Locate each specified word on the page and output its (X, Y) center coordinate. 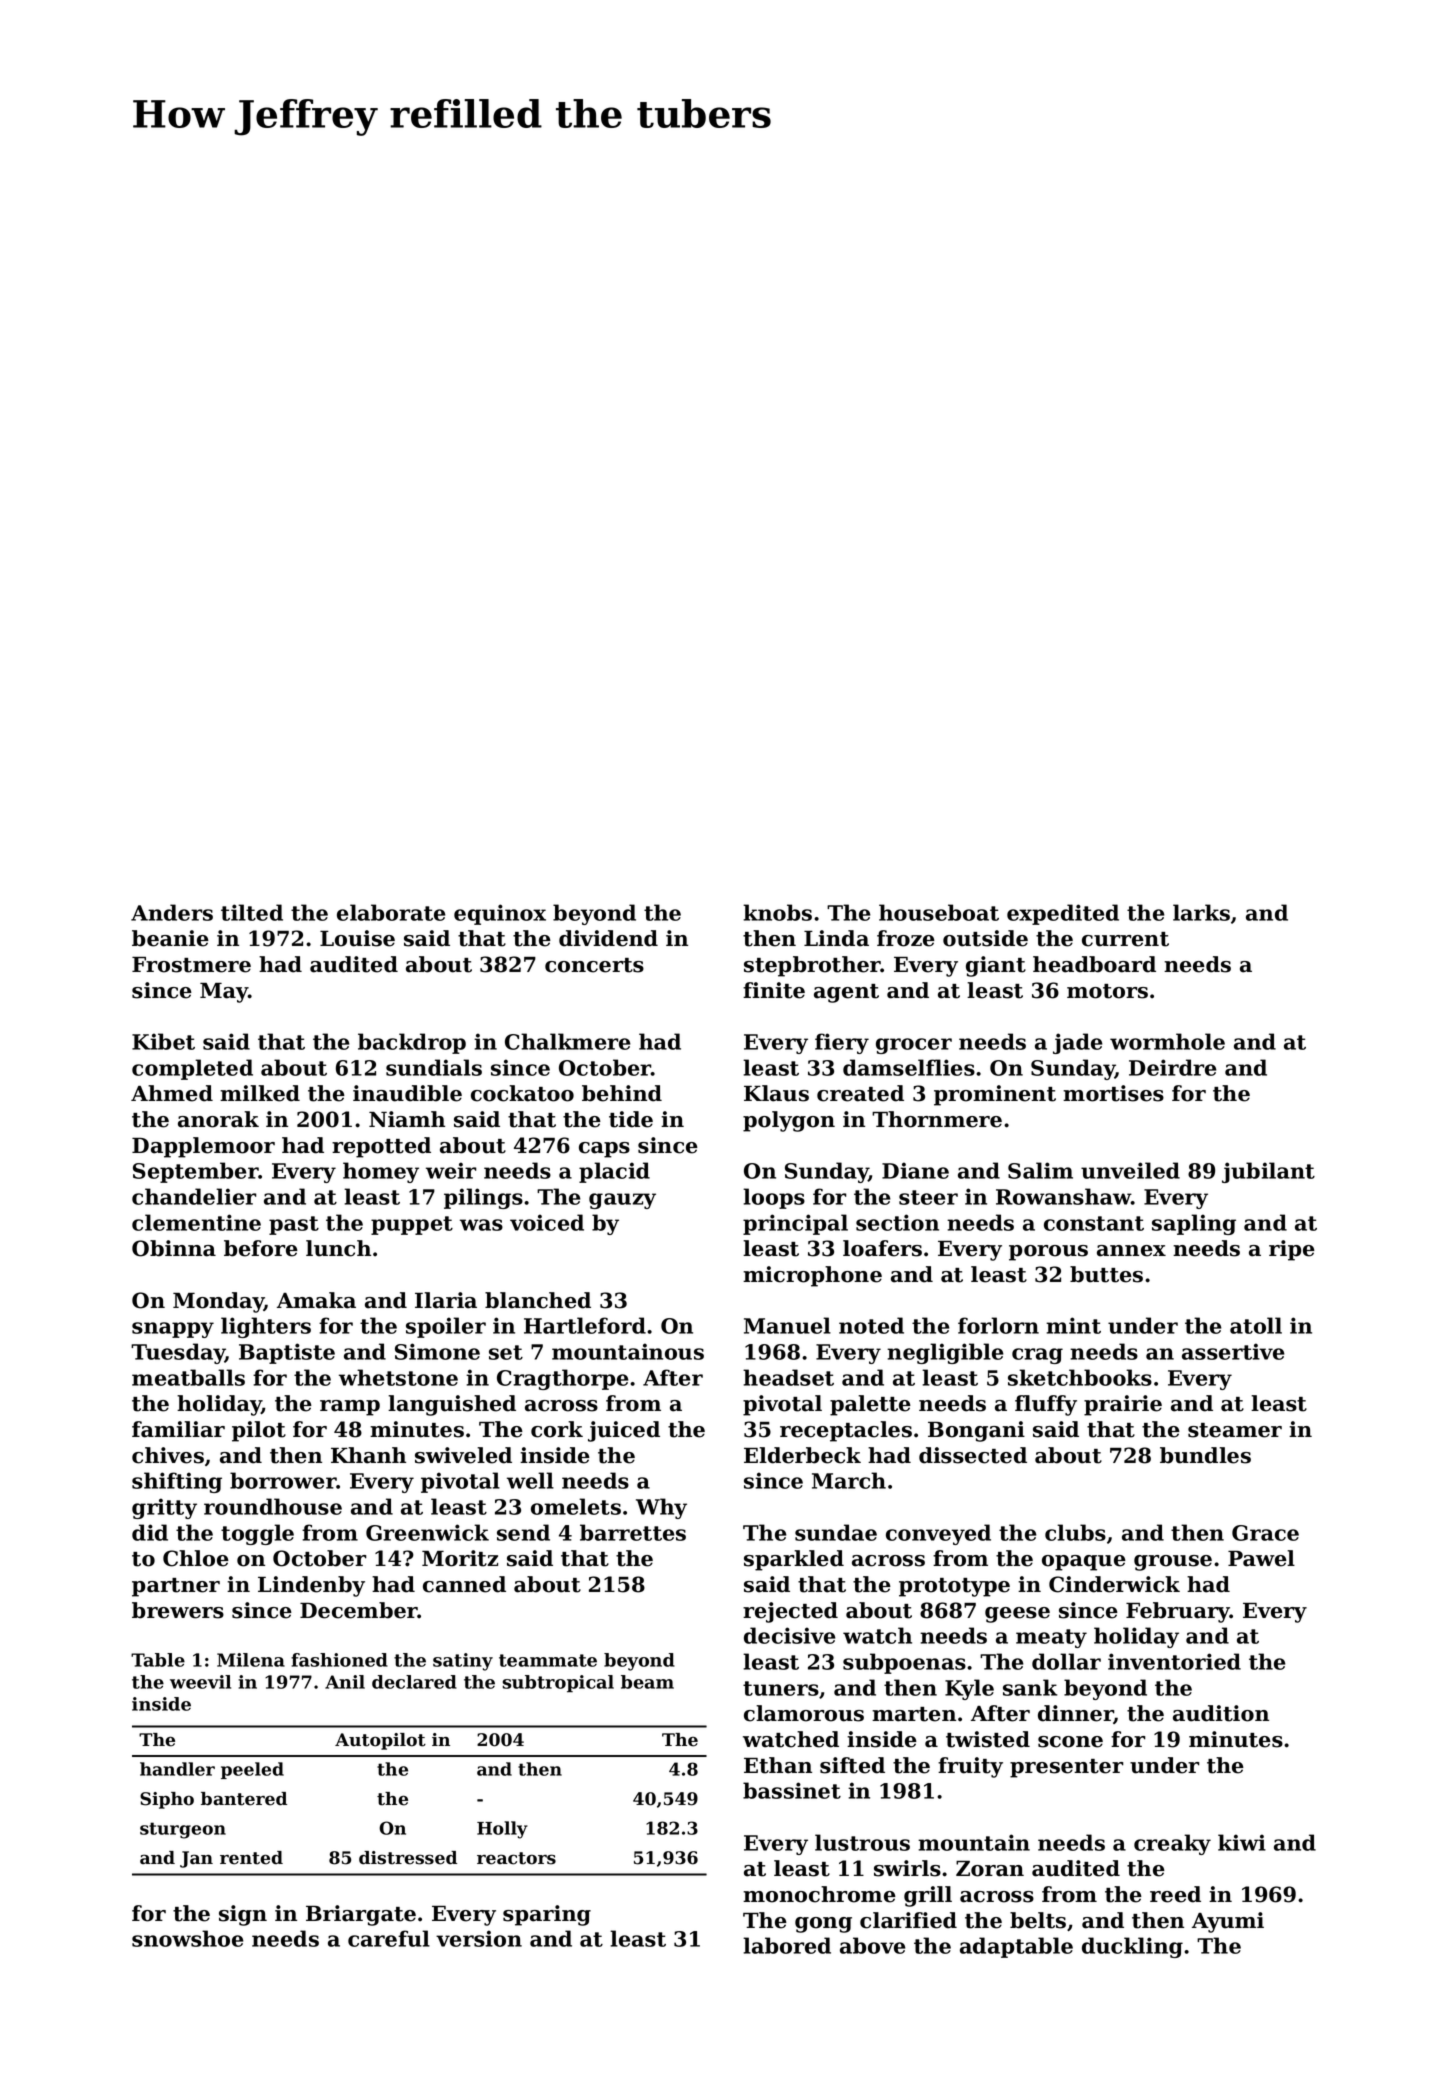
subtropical (558, 1684)
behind (622, 1093)
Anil (345, 1682)
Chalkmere (568, 1041)
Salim (1040, 1170)
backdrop (412, 1043)
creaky (1172, 1844)
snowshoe (188, 1938)
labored (787, 1945)
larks (1201, 912)
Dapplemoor (203, 1147)
